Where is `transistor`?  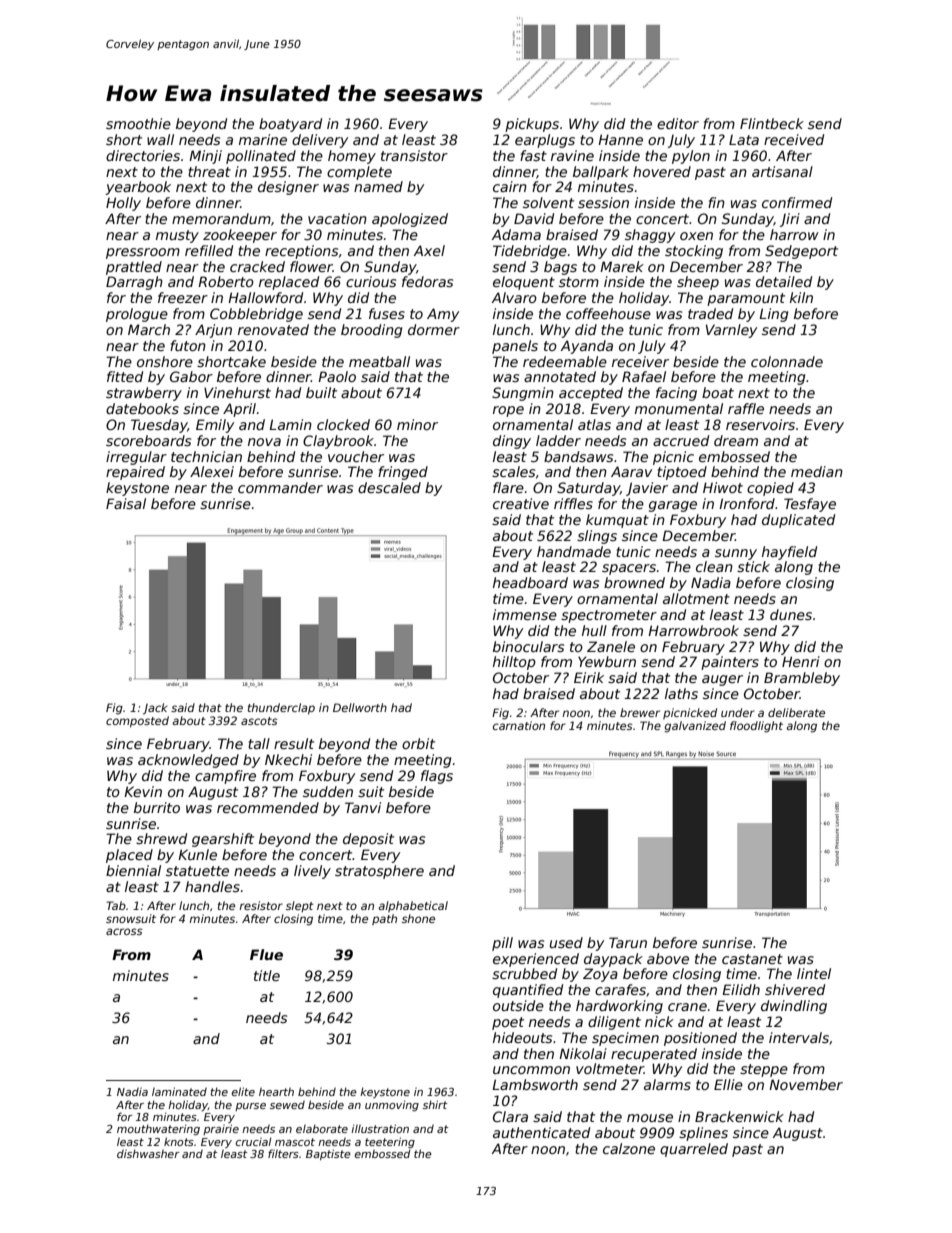
transistor is located at coordinates (414, 155).
